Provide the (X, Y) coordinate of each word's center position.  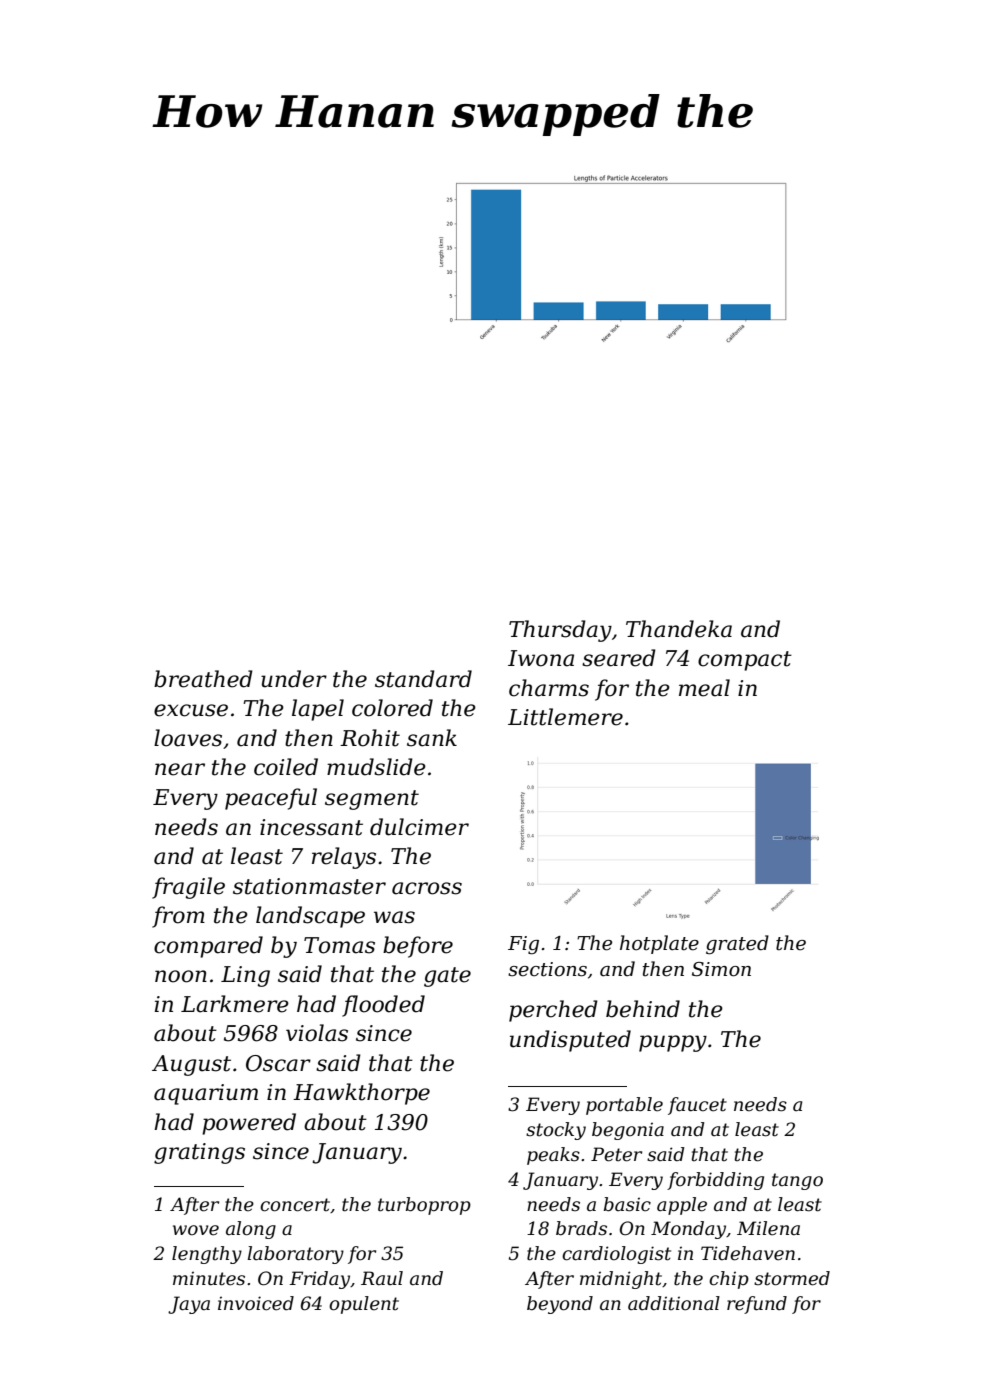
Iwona (541, 658)
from (178, 917)
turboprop (424, 1206)
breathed (203, 679)
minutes (209, 1278)
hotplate (659, 944)
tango (797, 1181)
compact (745, 661)
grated (737, 945)
